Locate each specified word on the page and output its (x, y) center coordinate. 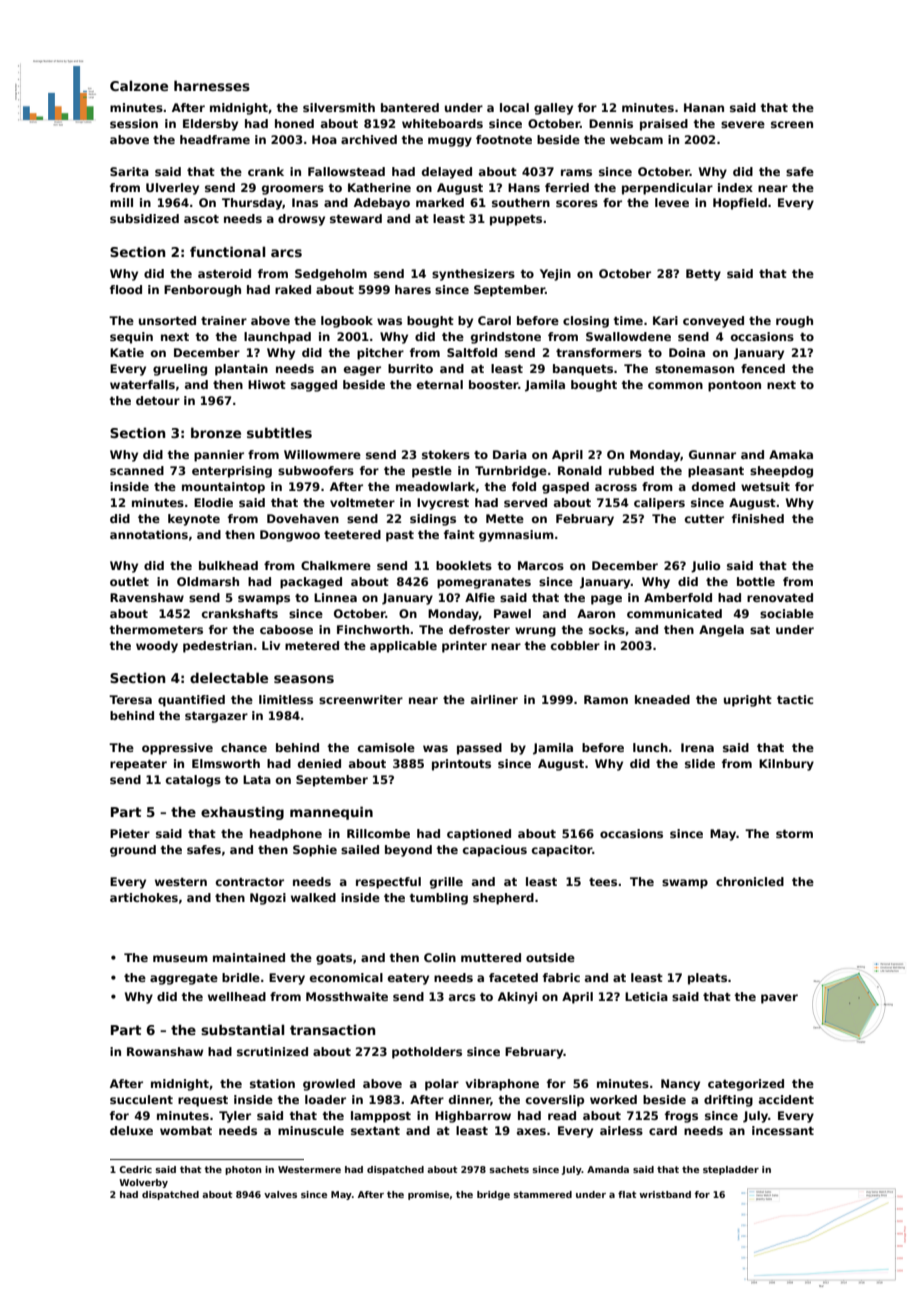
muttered (491, 957)
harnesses (212, 85)
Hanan (704, 107)
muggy (450, 142)
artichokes (144, 897)
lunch (650, 747)
